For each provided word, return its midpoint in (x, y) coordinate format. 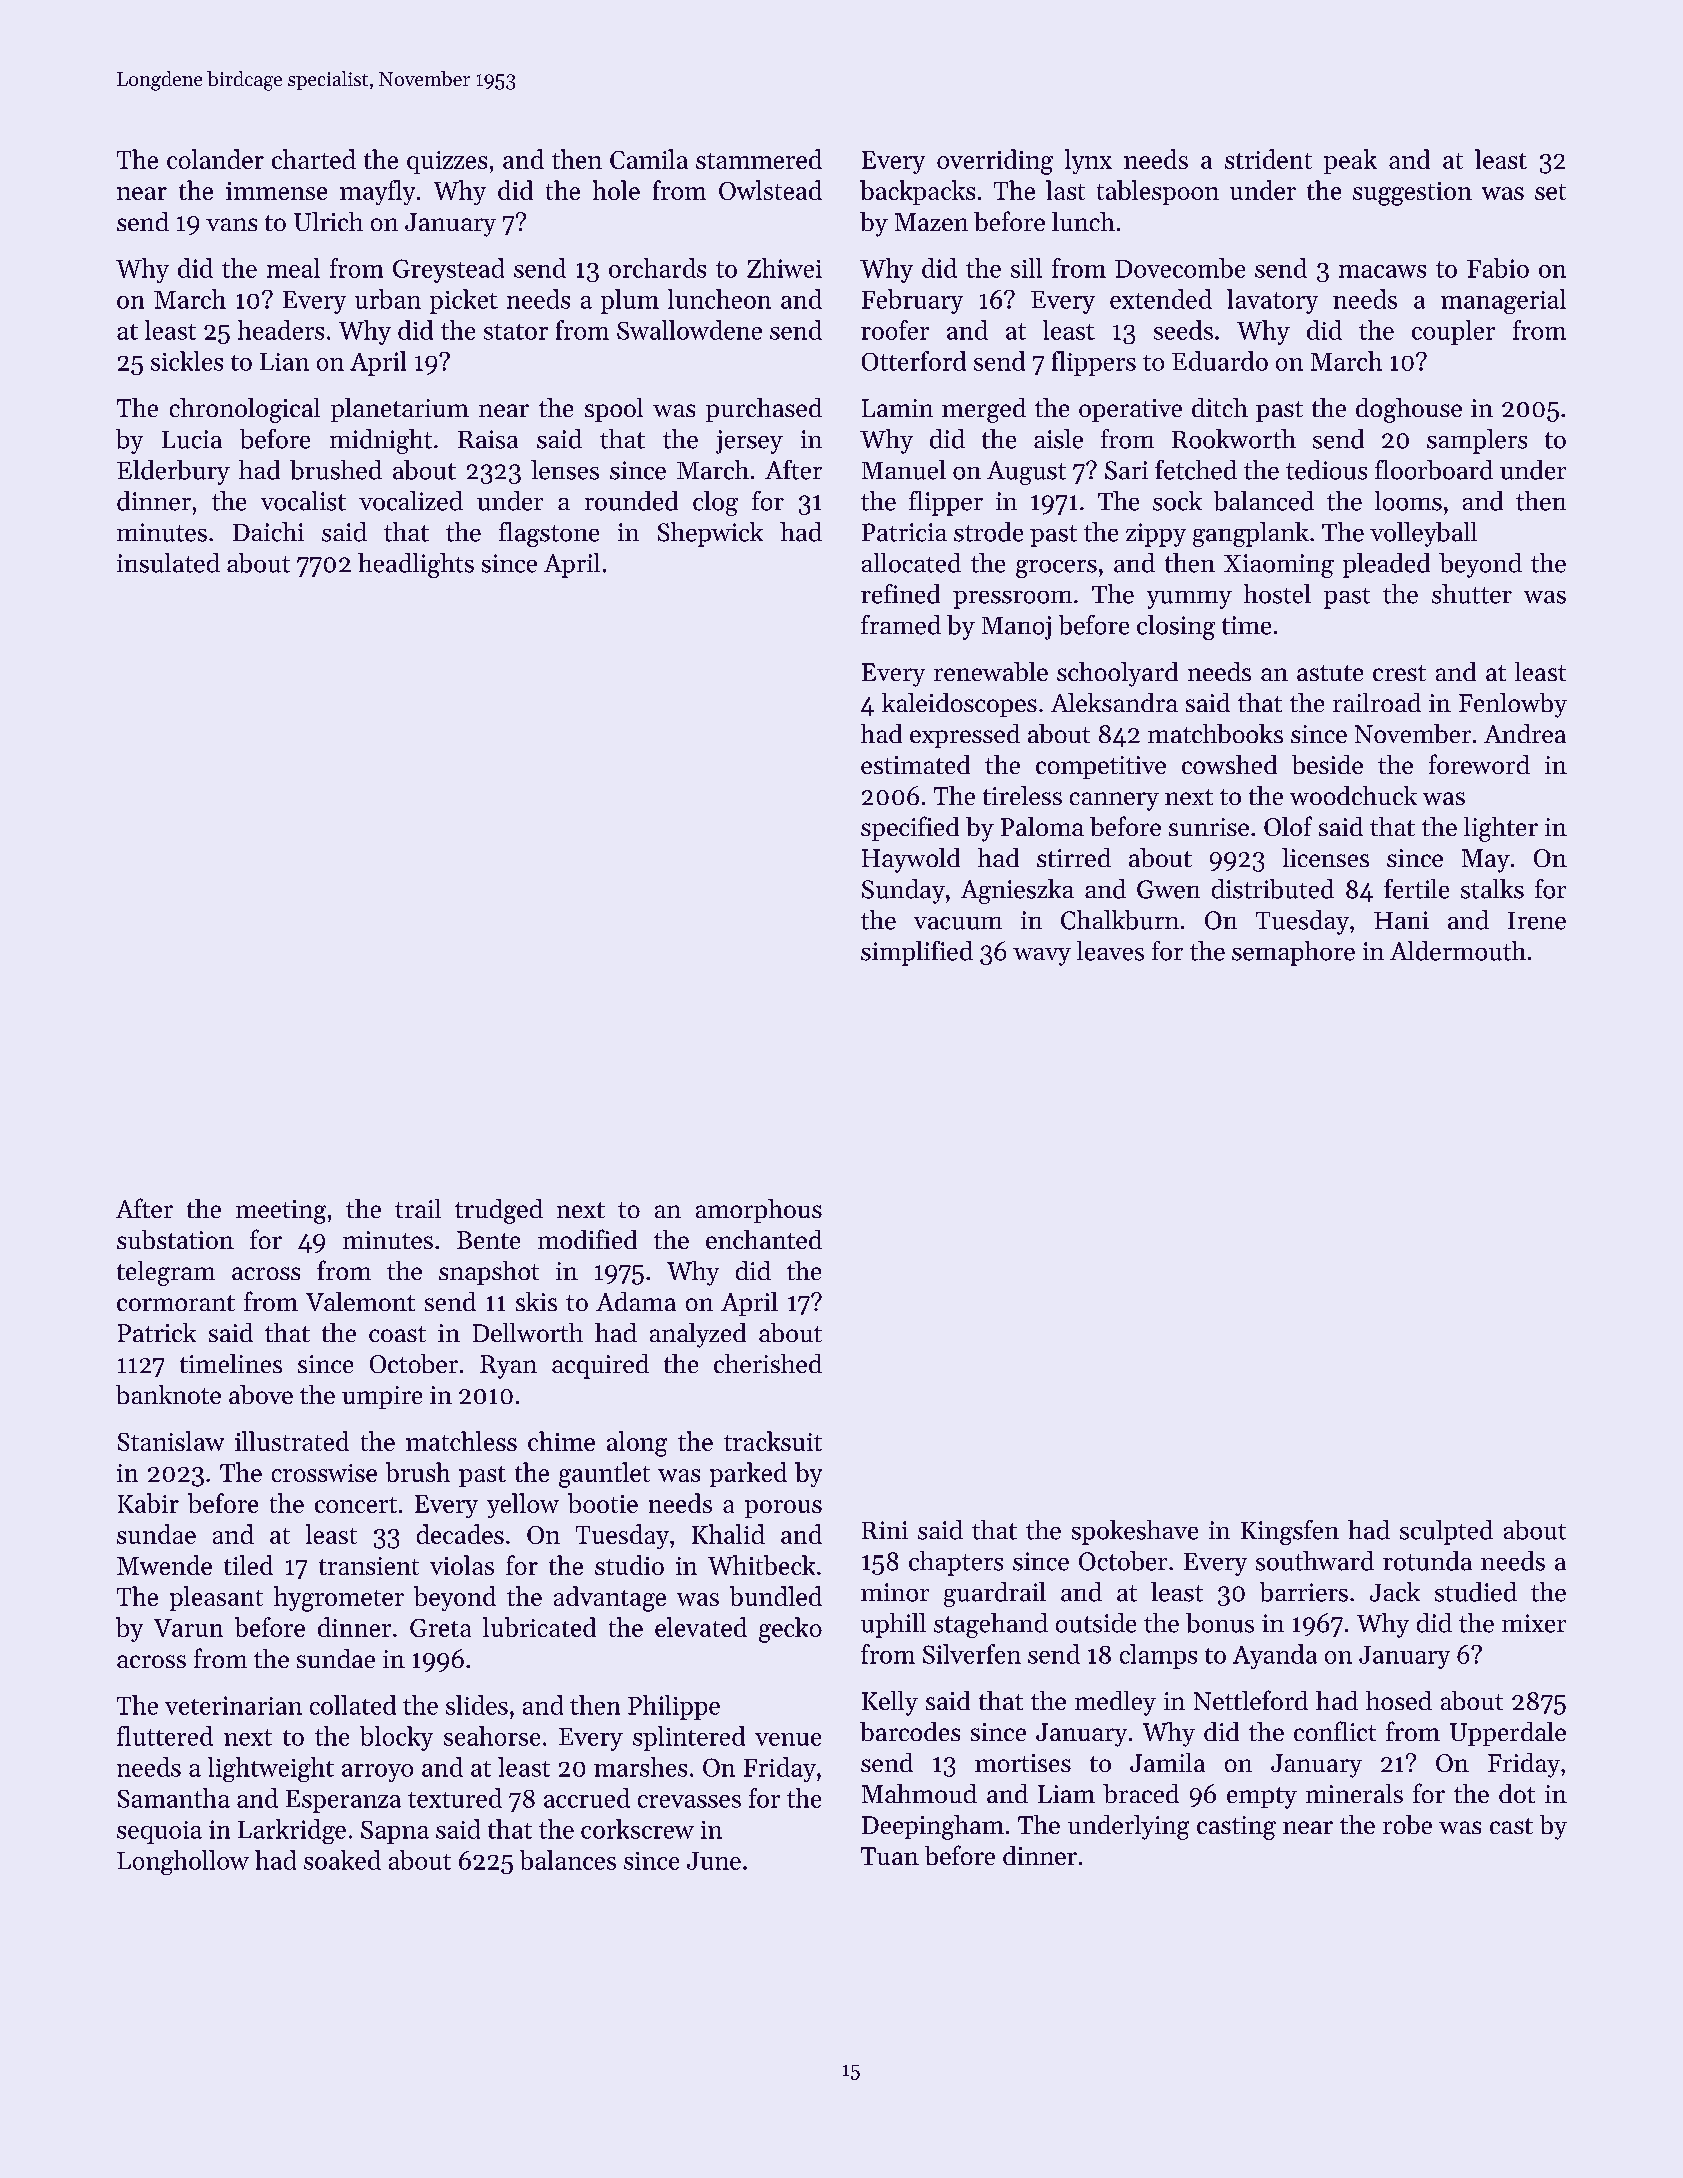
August (1026, 473)
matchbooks (1215, 733)
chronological (245, 410)
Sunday (903, 891)
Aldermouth (1458, 951)
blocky (396, 1738)
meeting (281, 1212)
